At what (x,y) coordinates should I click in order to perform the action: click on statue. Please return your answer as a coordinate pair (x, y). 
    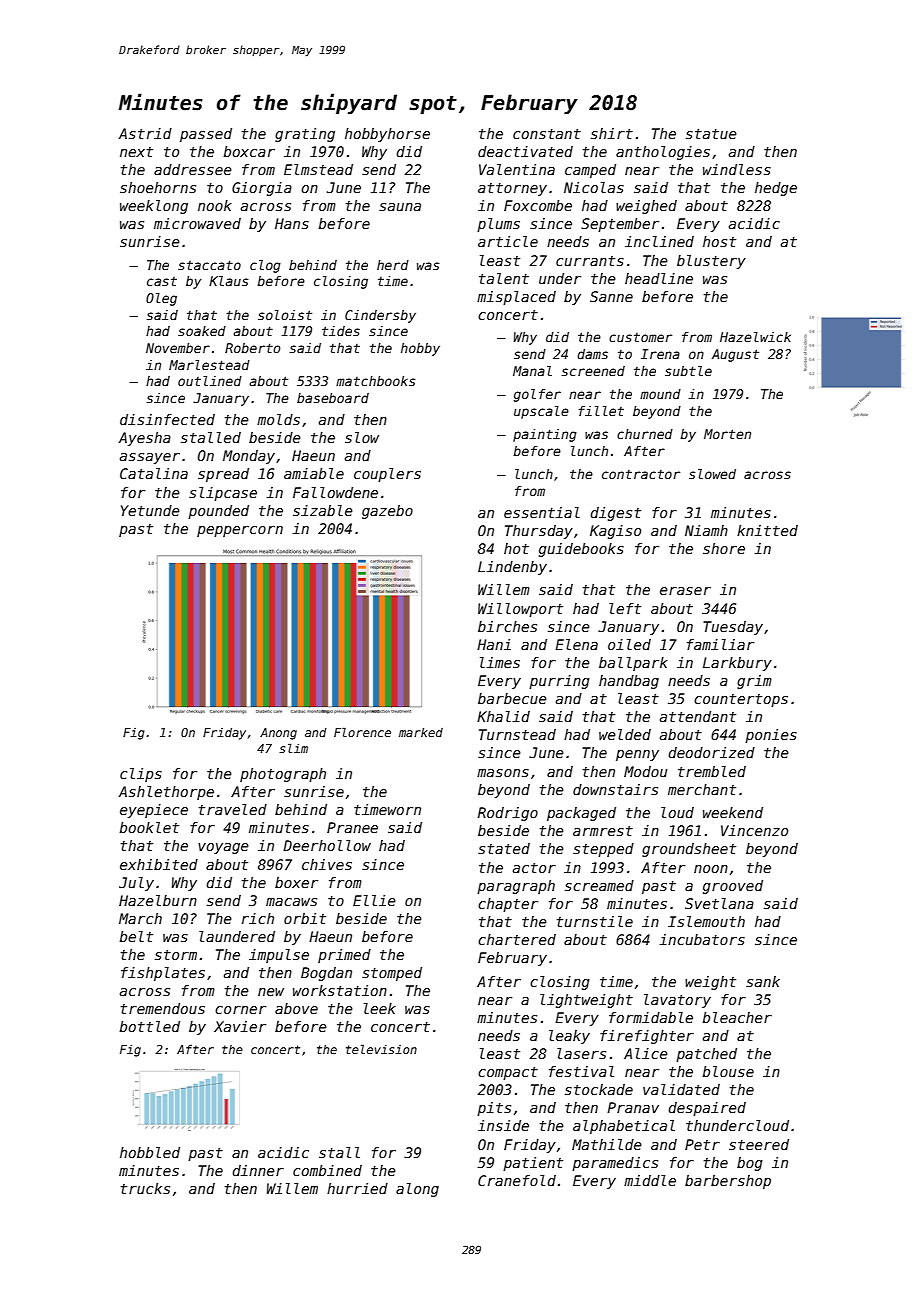
    Looking at the image, I should click on (711, 134).
